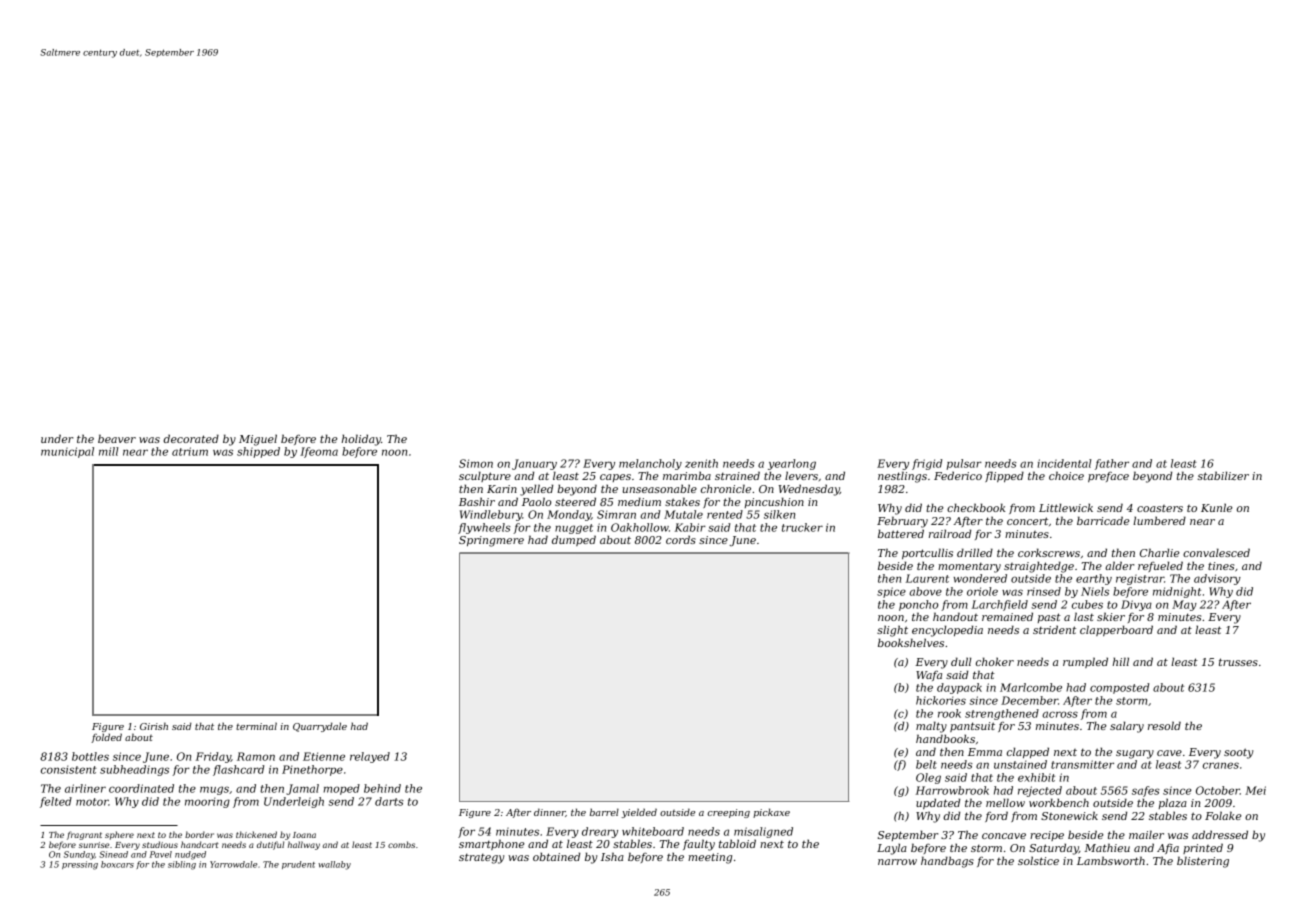  Describe the element at coordinates (106, 738) in the screenshot. I see `folded` at that location.
